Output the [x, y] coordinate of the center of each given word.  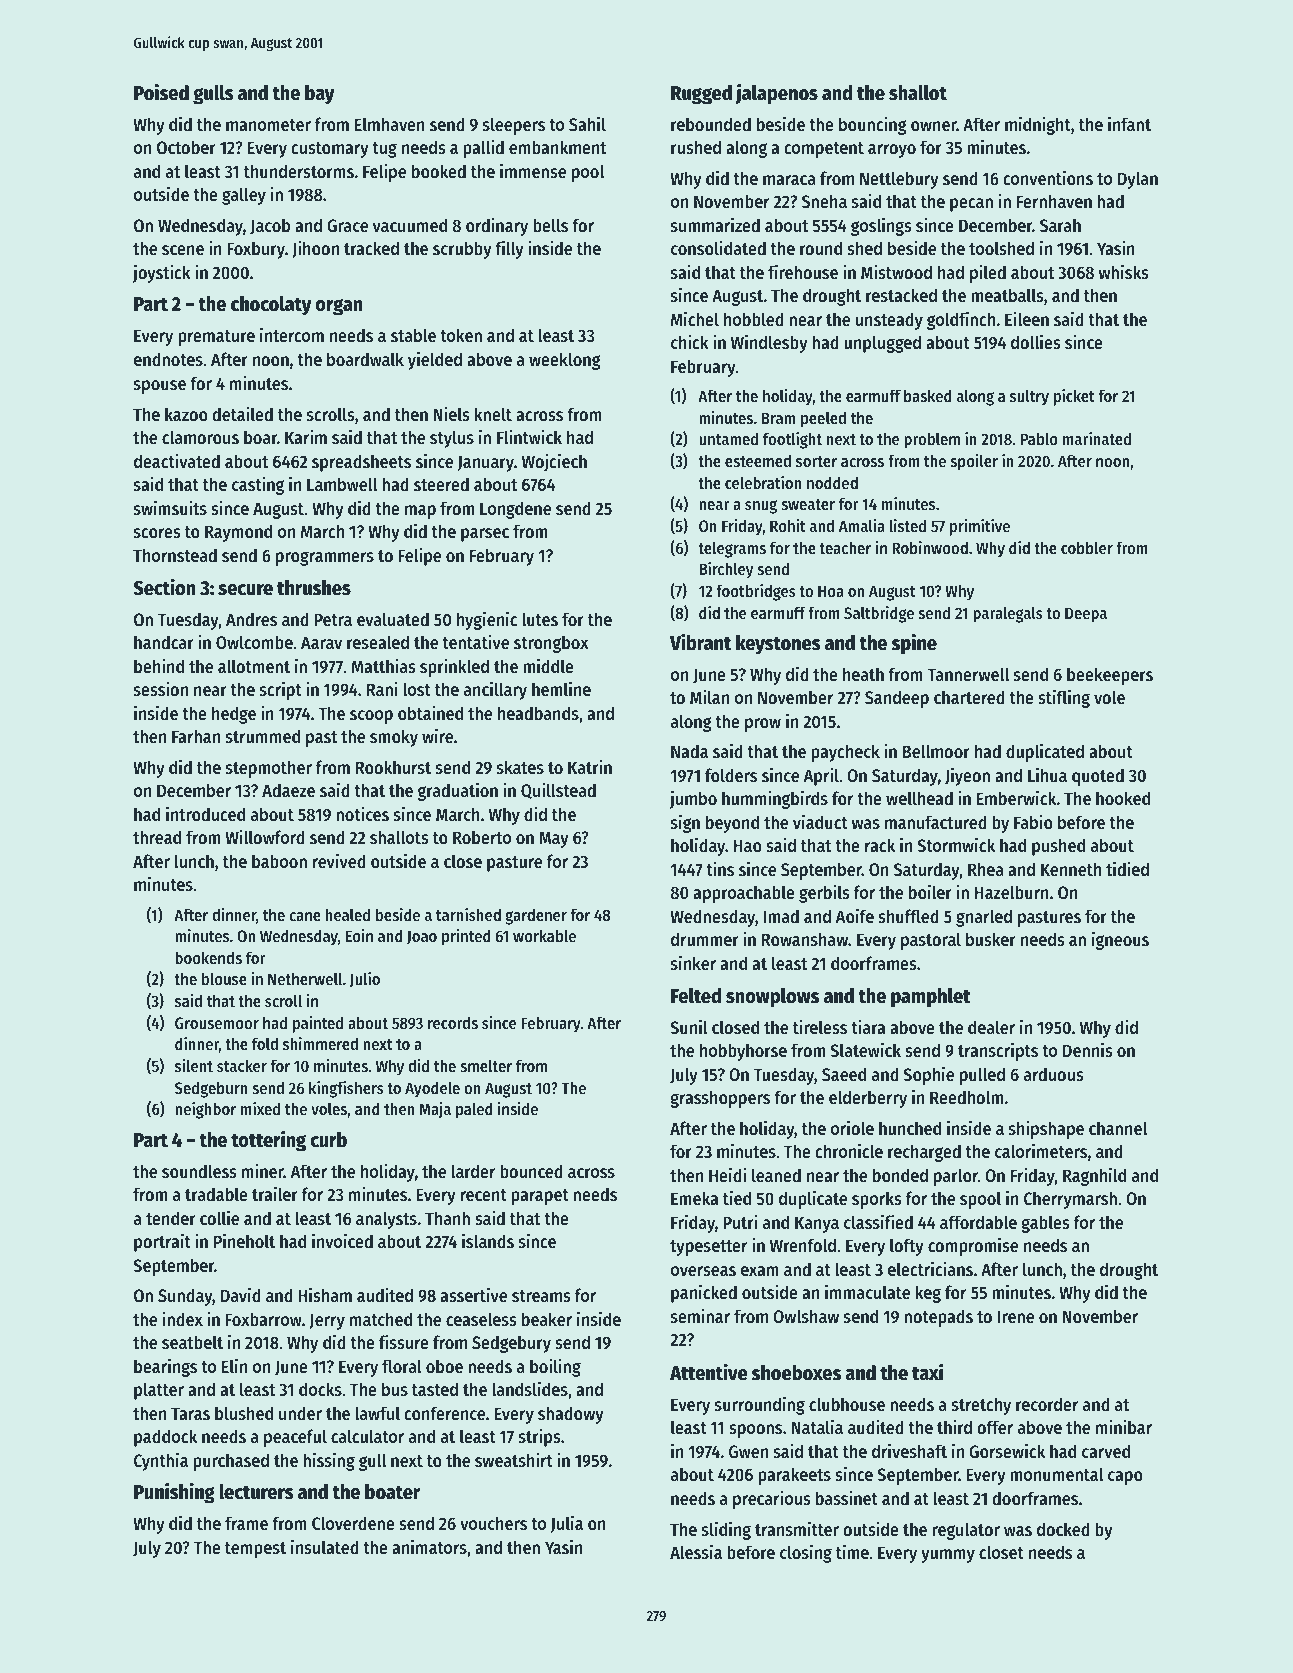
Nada [689, 751]
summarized [715, 225]
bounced [531, 1171]
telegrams [732, 549]
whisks [1124, 272]
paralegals [1008, 614]
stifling [1064, 699]
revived [339, 861]
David [241, 1295]
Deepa [1086, 615]
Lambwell [342, 484]
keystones [778, 645]
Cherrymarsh [1070, 1200]
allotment [254, 666]
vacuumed [410, 225]
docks [320, 1389]
